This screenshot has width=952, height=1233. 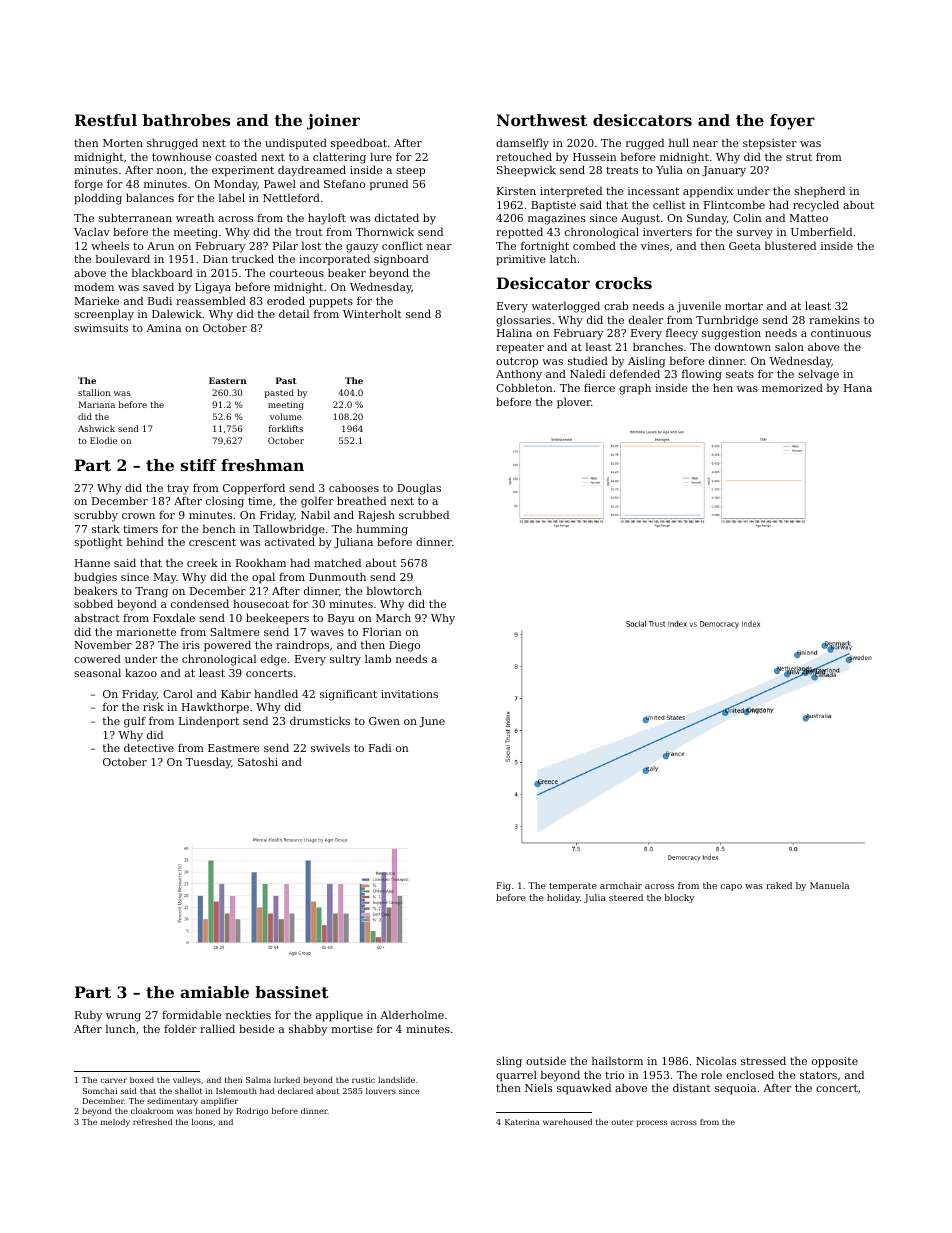 What do you see at coordinates (792, 122) in the screenshot?
I see `foyer` at bounding box center [792, 122].
